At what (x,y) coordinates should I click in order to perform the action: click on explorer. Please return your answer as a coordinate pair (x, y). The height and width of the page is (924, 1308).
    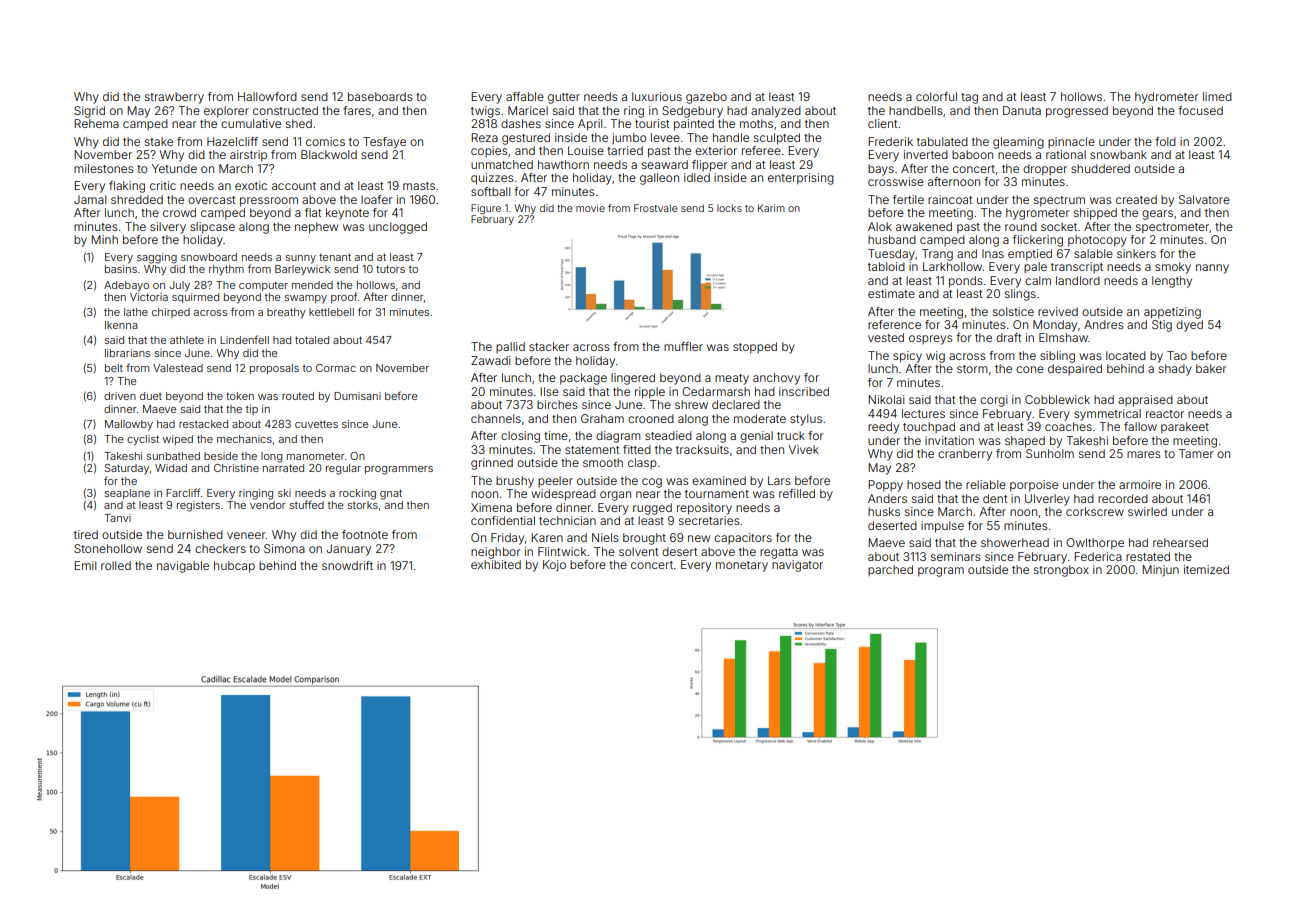
    Looking at the image, I should click on (226, 112).
